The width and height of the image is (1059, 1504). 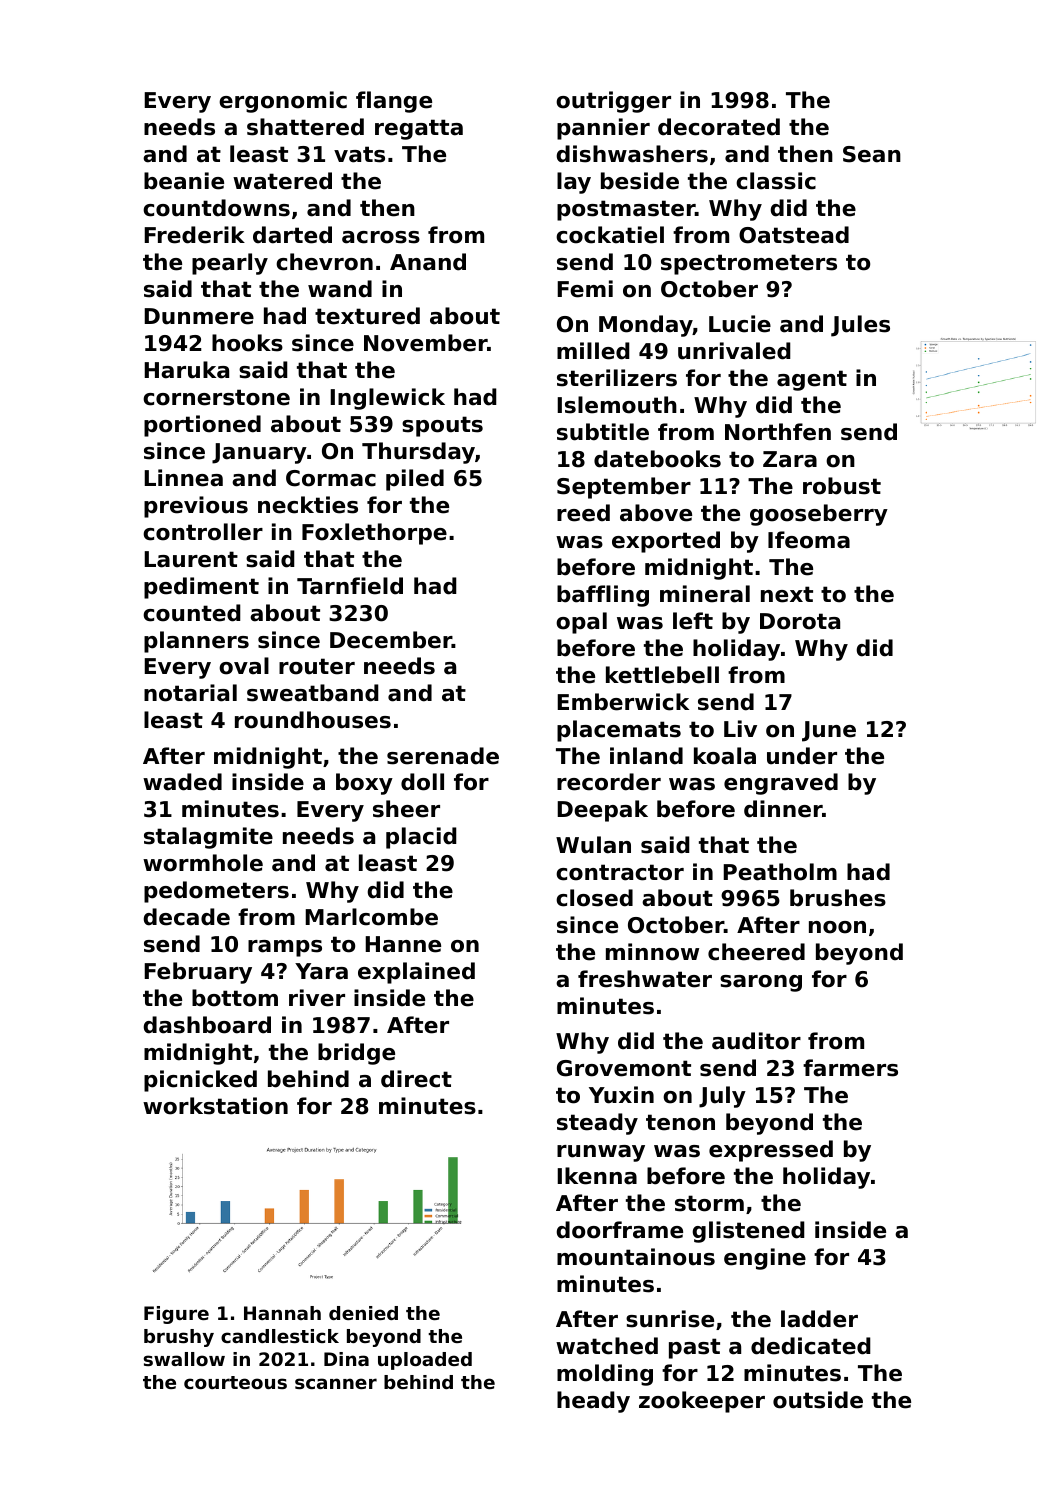 I want to click on ladder, so click(x=819, y=1319).
